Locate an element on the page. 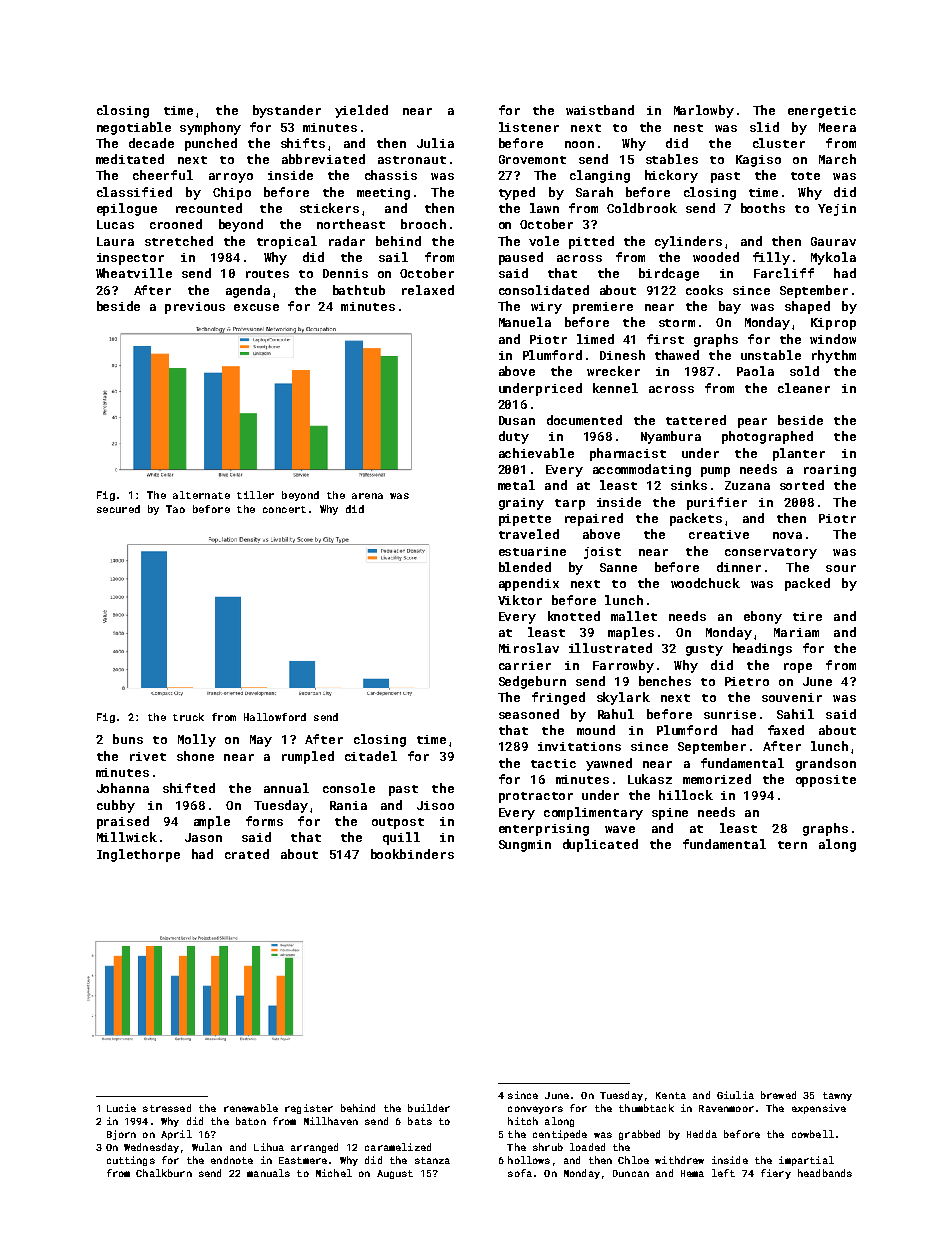 The image size is (952, 1233). listener is located at coordinates (529, 127).
